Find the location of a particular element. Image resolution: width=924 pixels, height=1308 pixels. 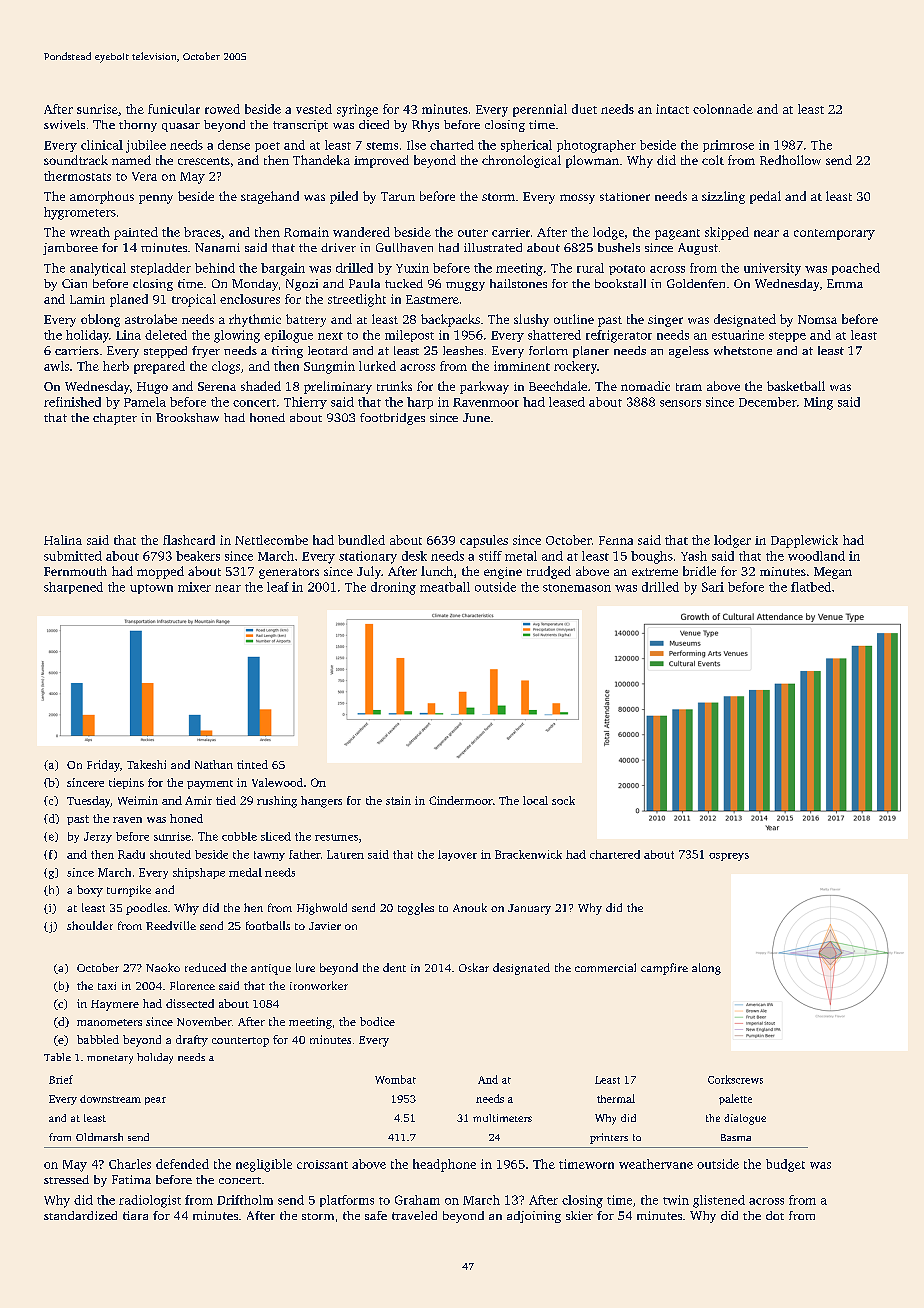

local is located at coordinates (535, 800).
